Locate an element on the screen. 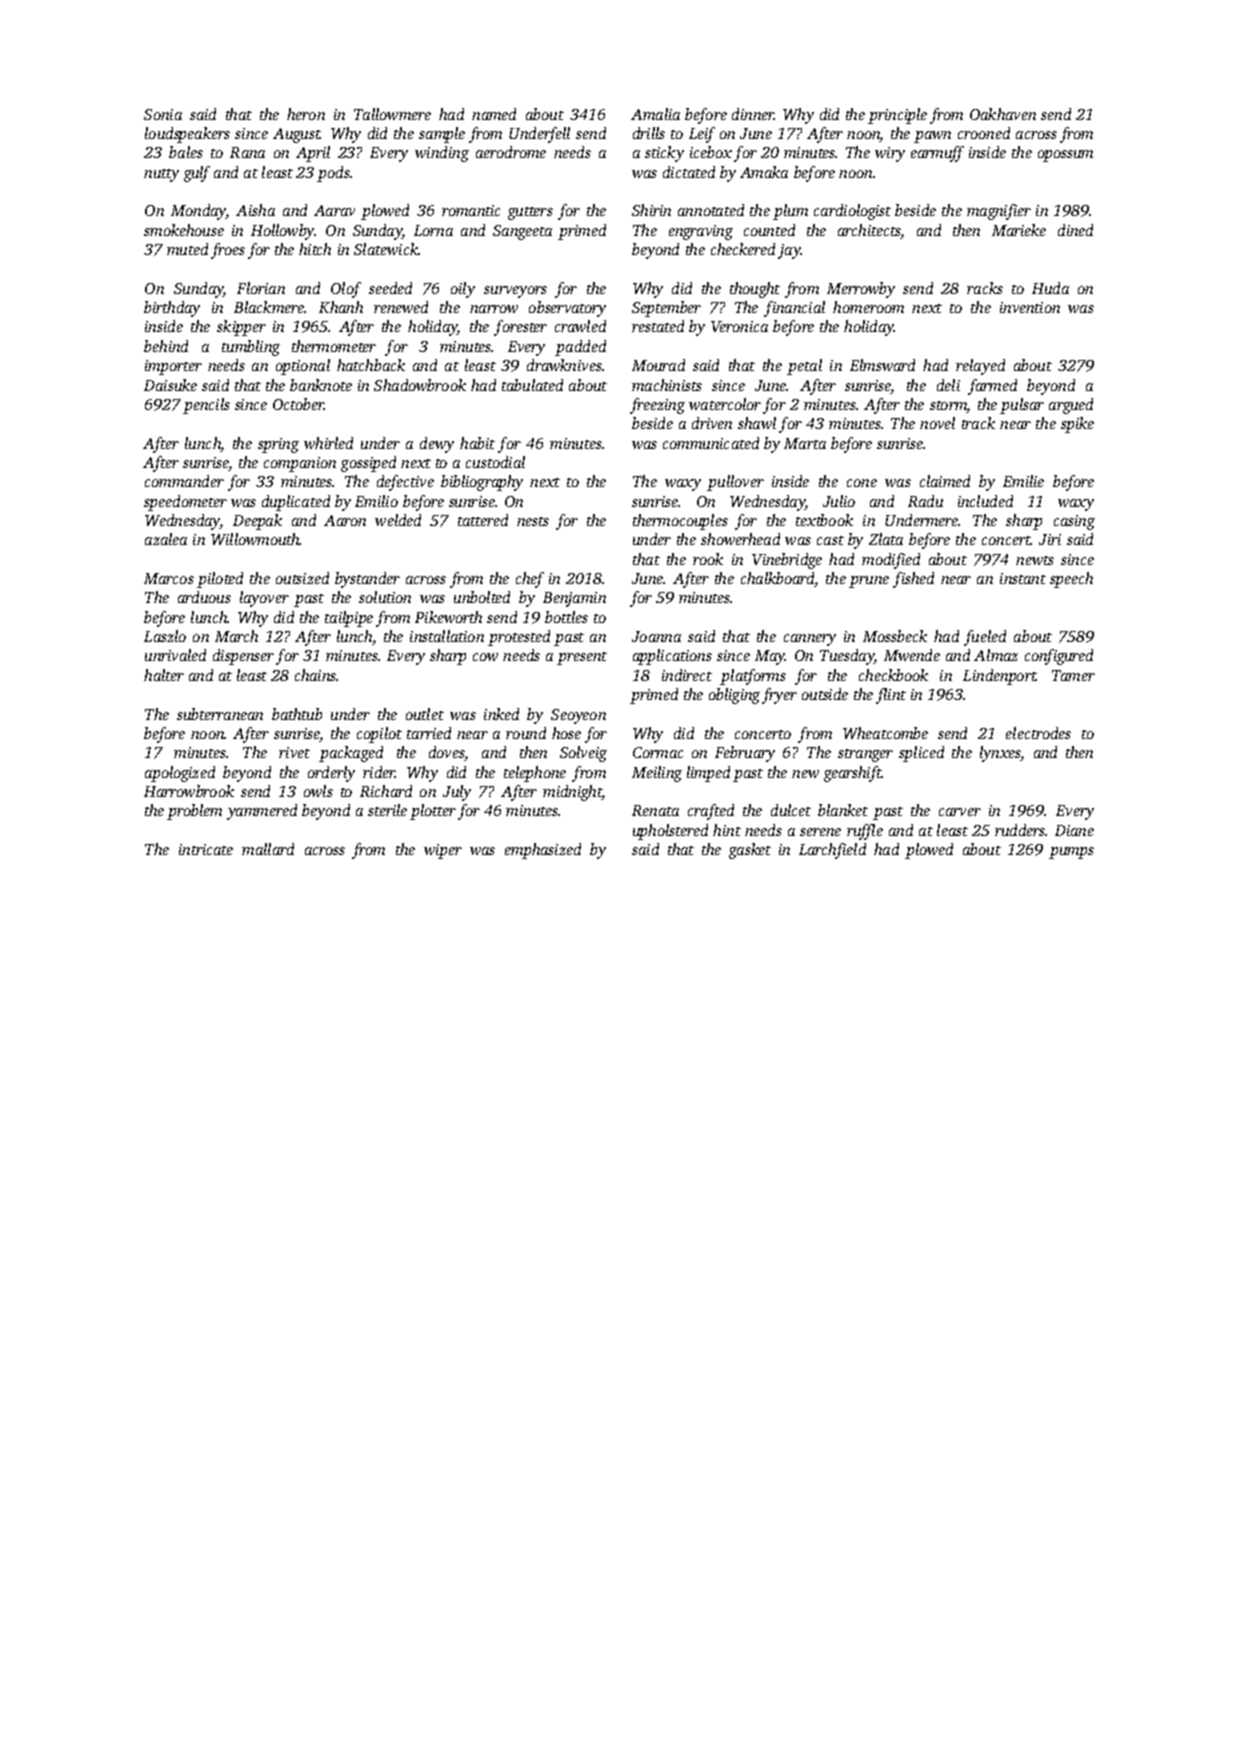 The height and width of the screenshot is (1752, 1239). lynxes is located at coordinates (1000, 754).
